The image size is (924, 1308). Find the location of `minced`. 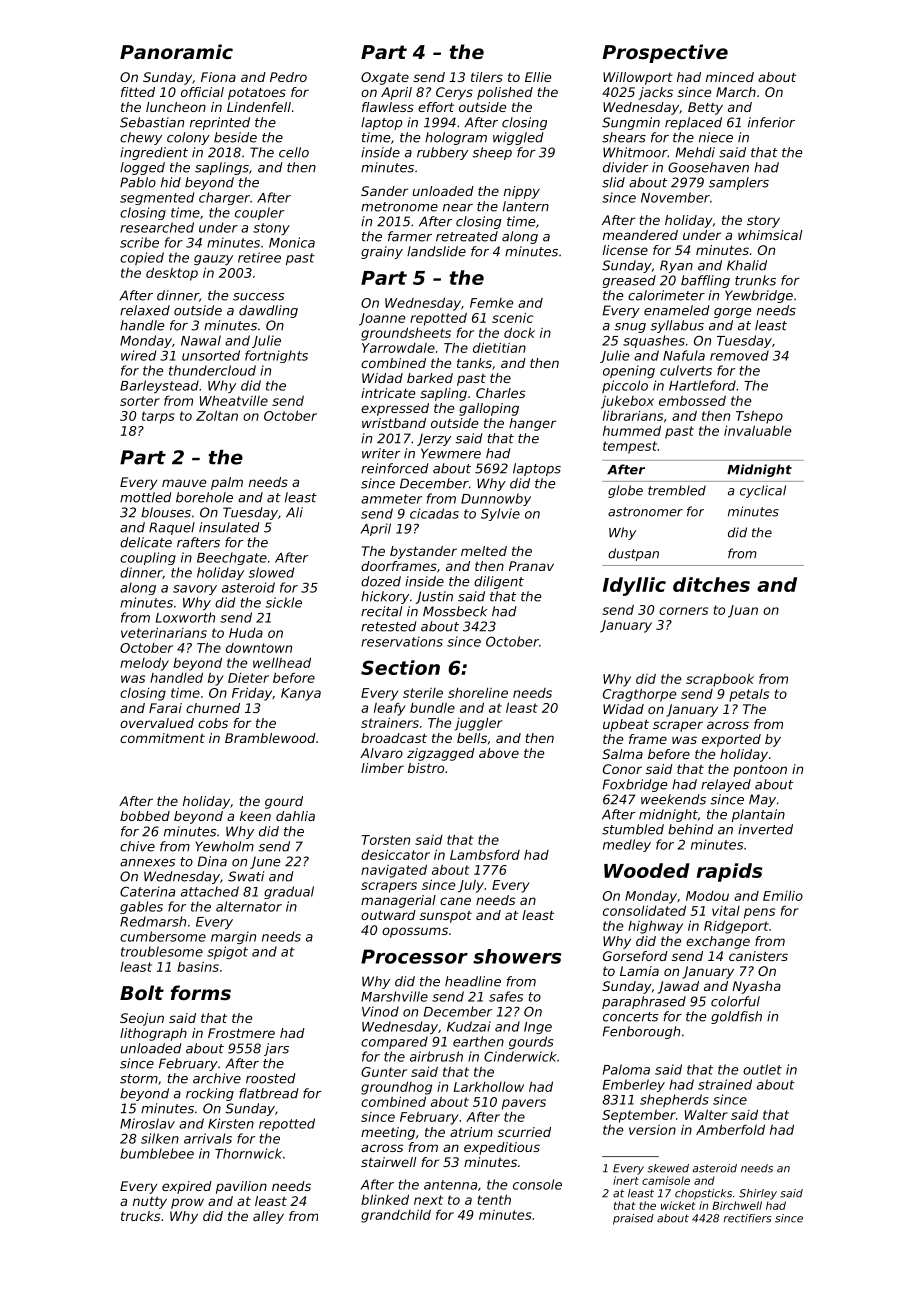

minced is located at coordinates (730, 77).
